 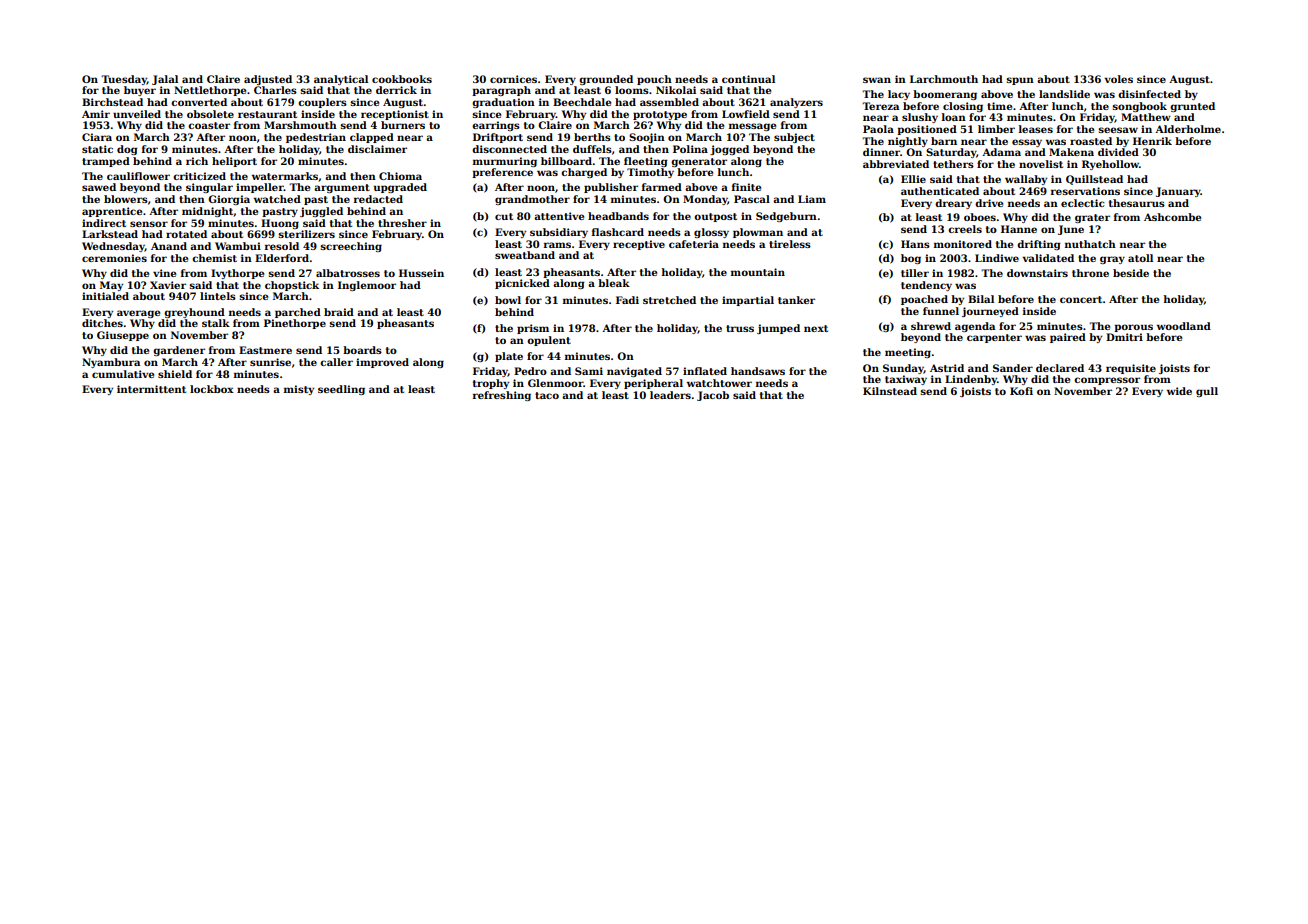 I want to click on burners, so click(x=403, y=125).
